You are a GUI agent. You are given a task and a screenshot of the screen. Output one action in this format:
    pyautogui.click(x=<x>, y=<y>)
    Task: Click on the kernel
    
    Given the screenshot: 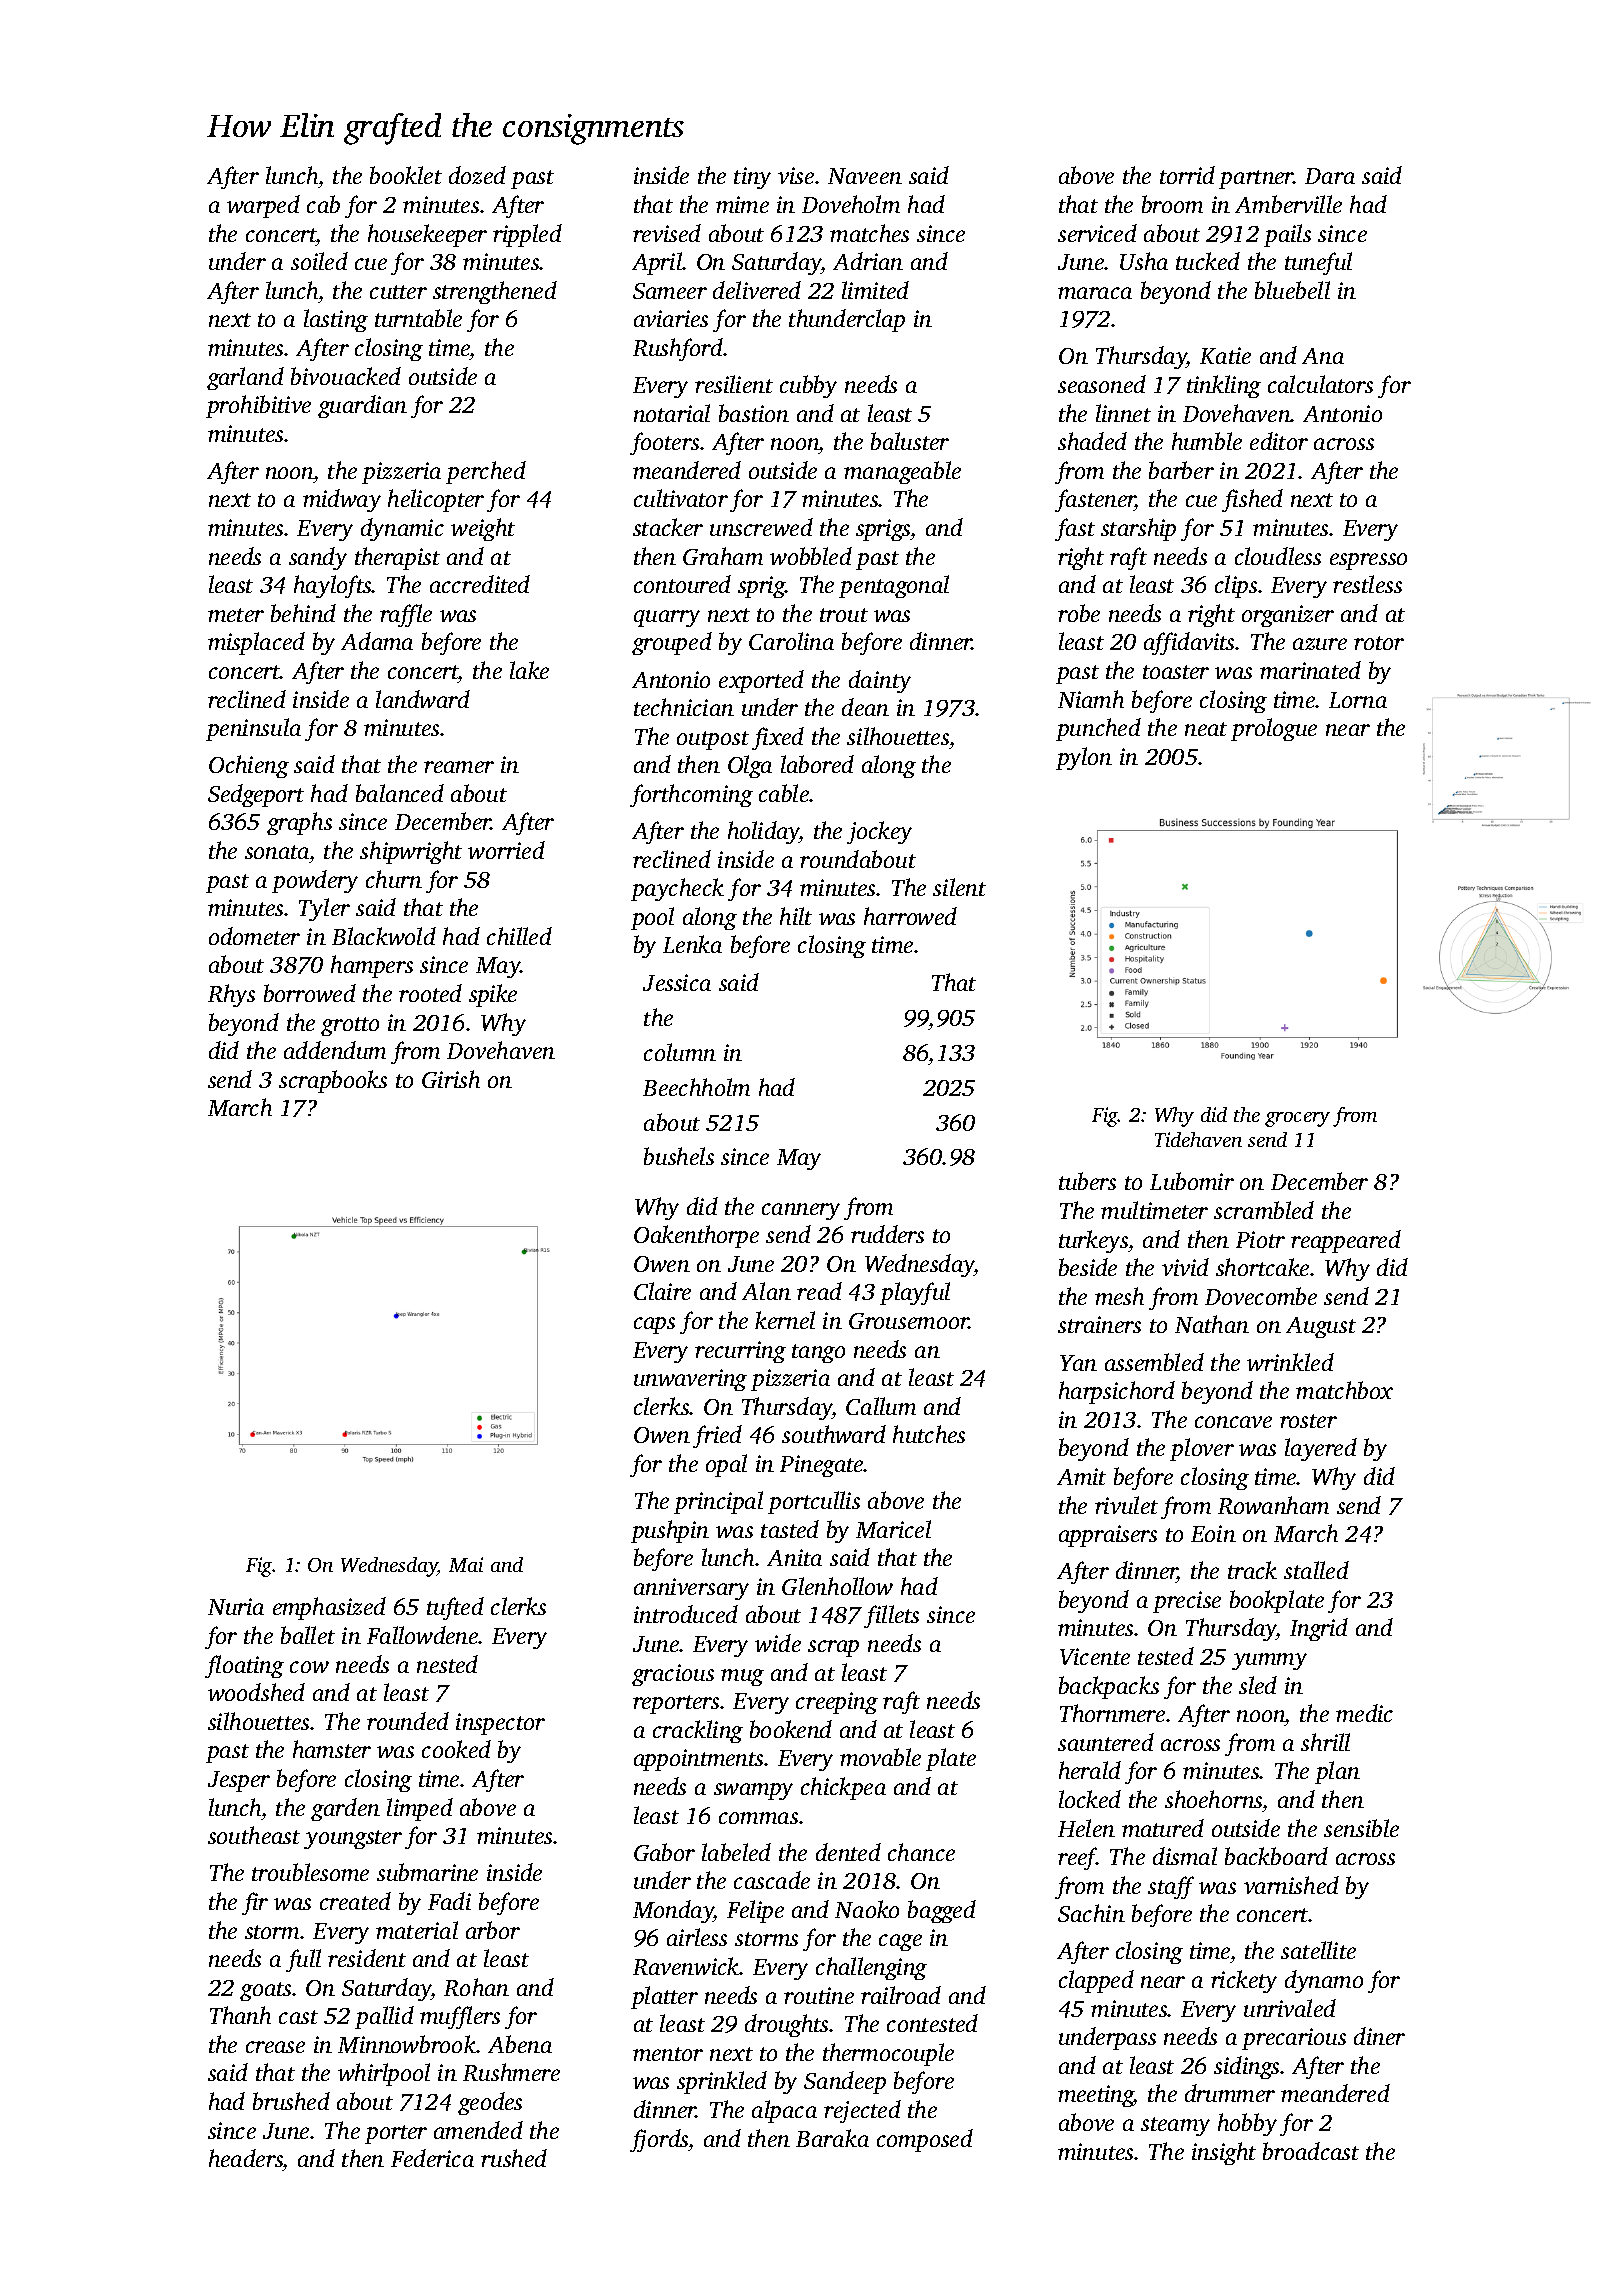 What is the action you would take?
    pyautogui.click(x=785, y=1320)
